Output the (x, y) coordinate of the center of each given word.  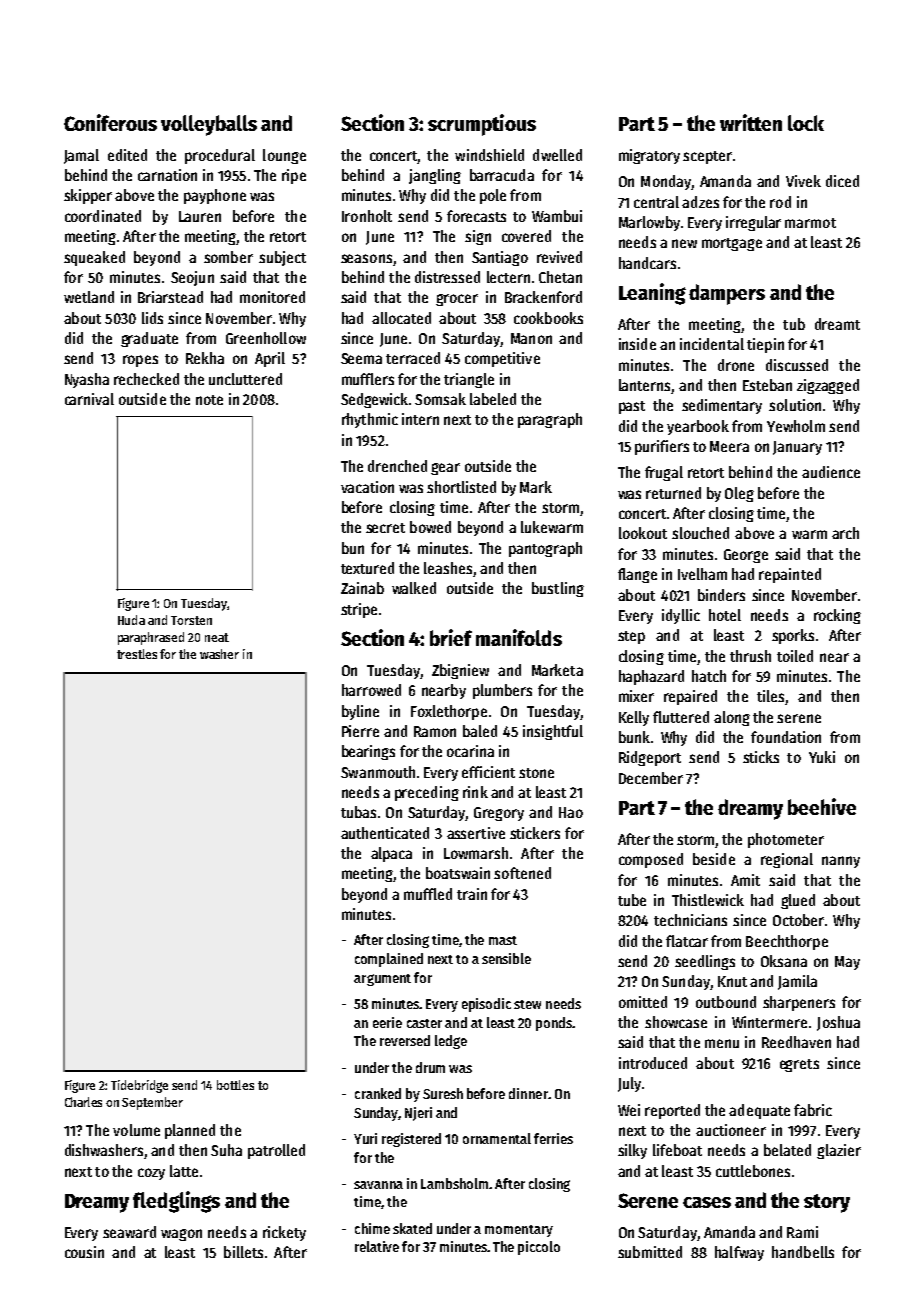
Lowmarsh (476, 853)
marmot (810, 223)
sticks (761, 757)
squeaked (94, 258)
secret (385, 528)
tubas (358, 812)
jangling (435, 176)
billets (243, 1252)
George (746, 556)
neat (217, 637)
